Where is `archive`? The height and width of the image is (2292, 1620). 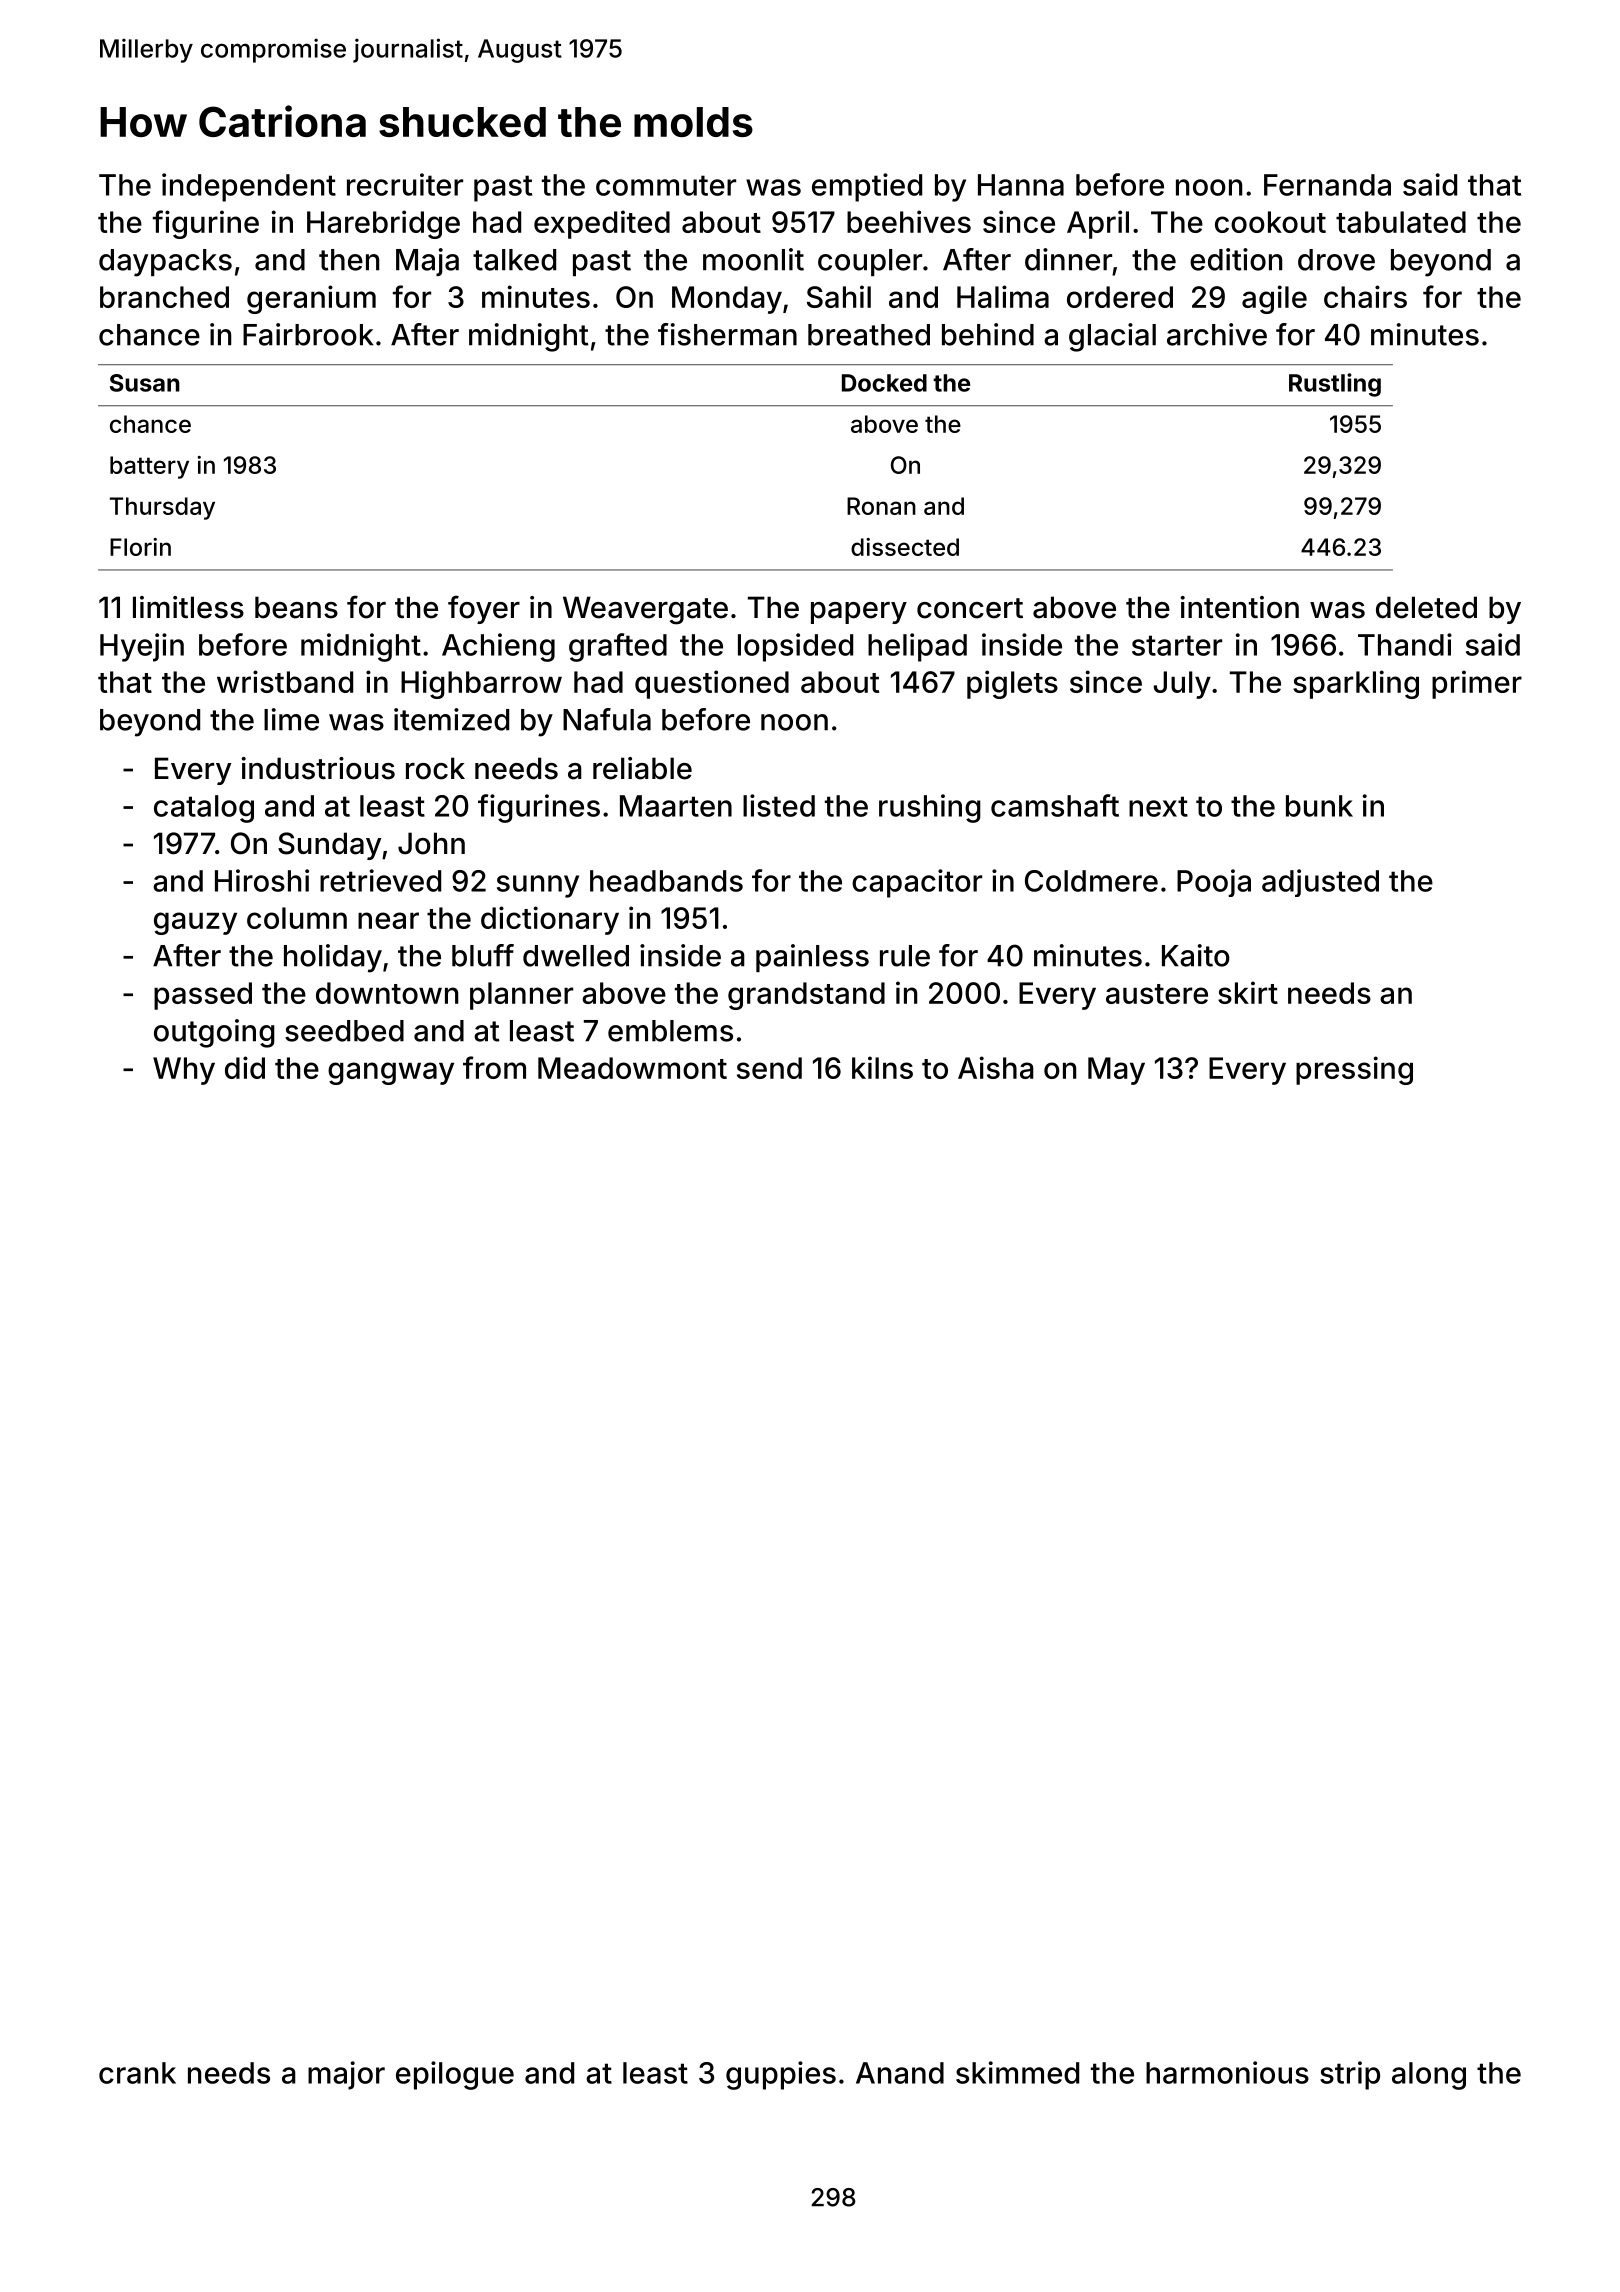 archive is located at coordinates (1217, 334).
